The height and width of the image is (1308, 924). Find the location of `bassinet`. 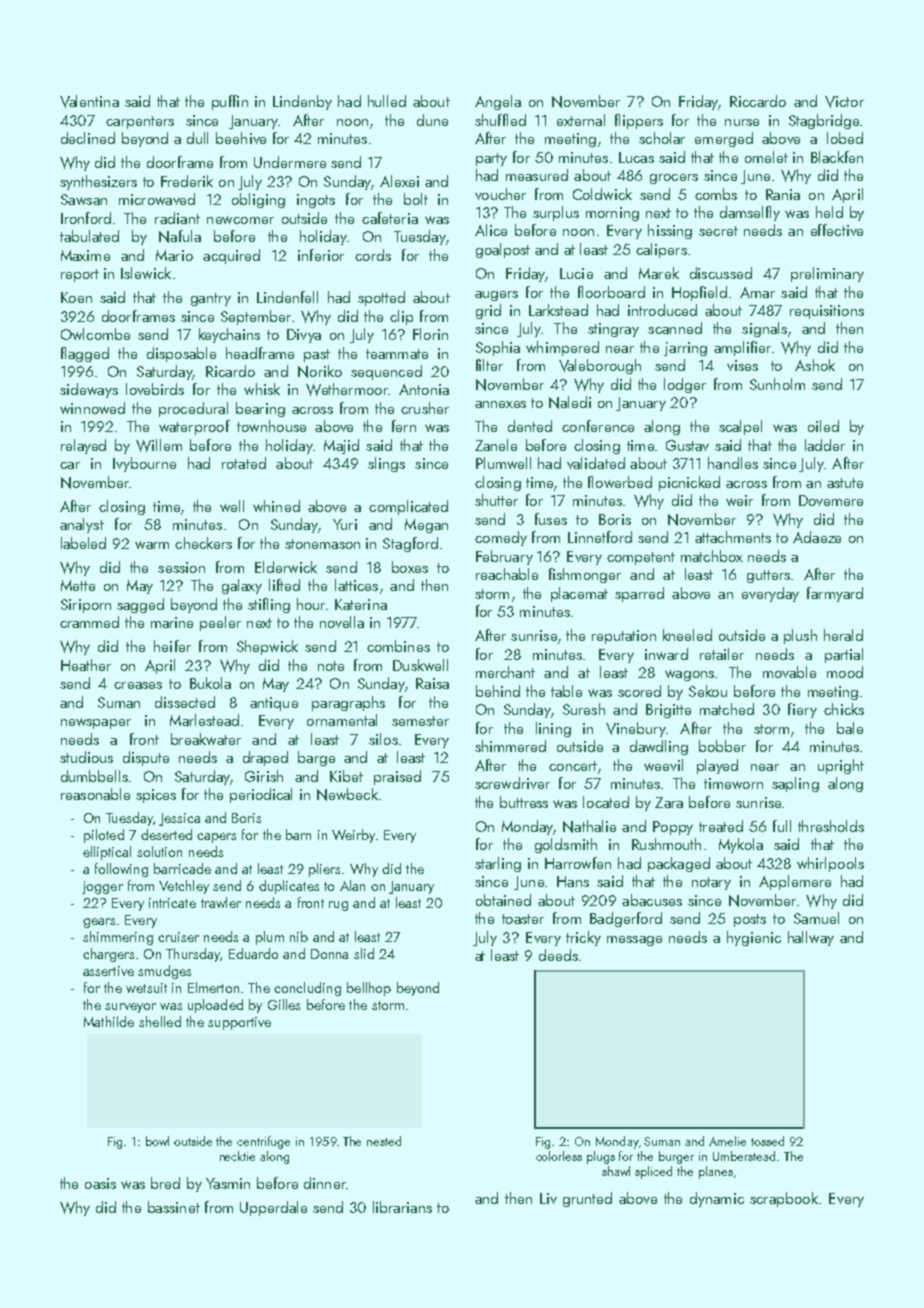

bassinet is located at coordinates (174, 1207).
